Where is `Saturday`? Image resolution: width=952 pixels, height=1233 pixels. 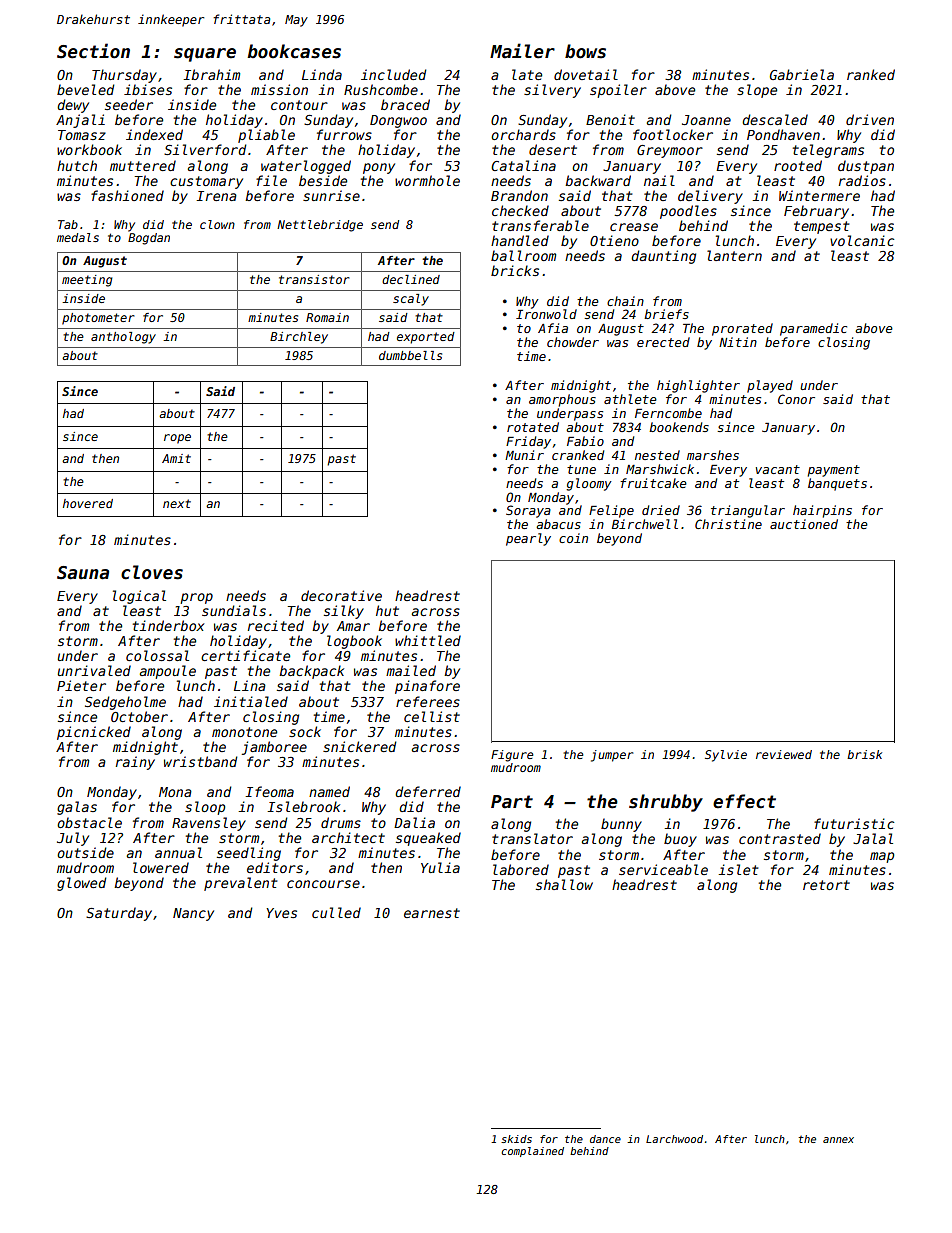 Saturday is located at coordinates (119, 914).
